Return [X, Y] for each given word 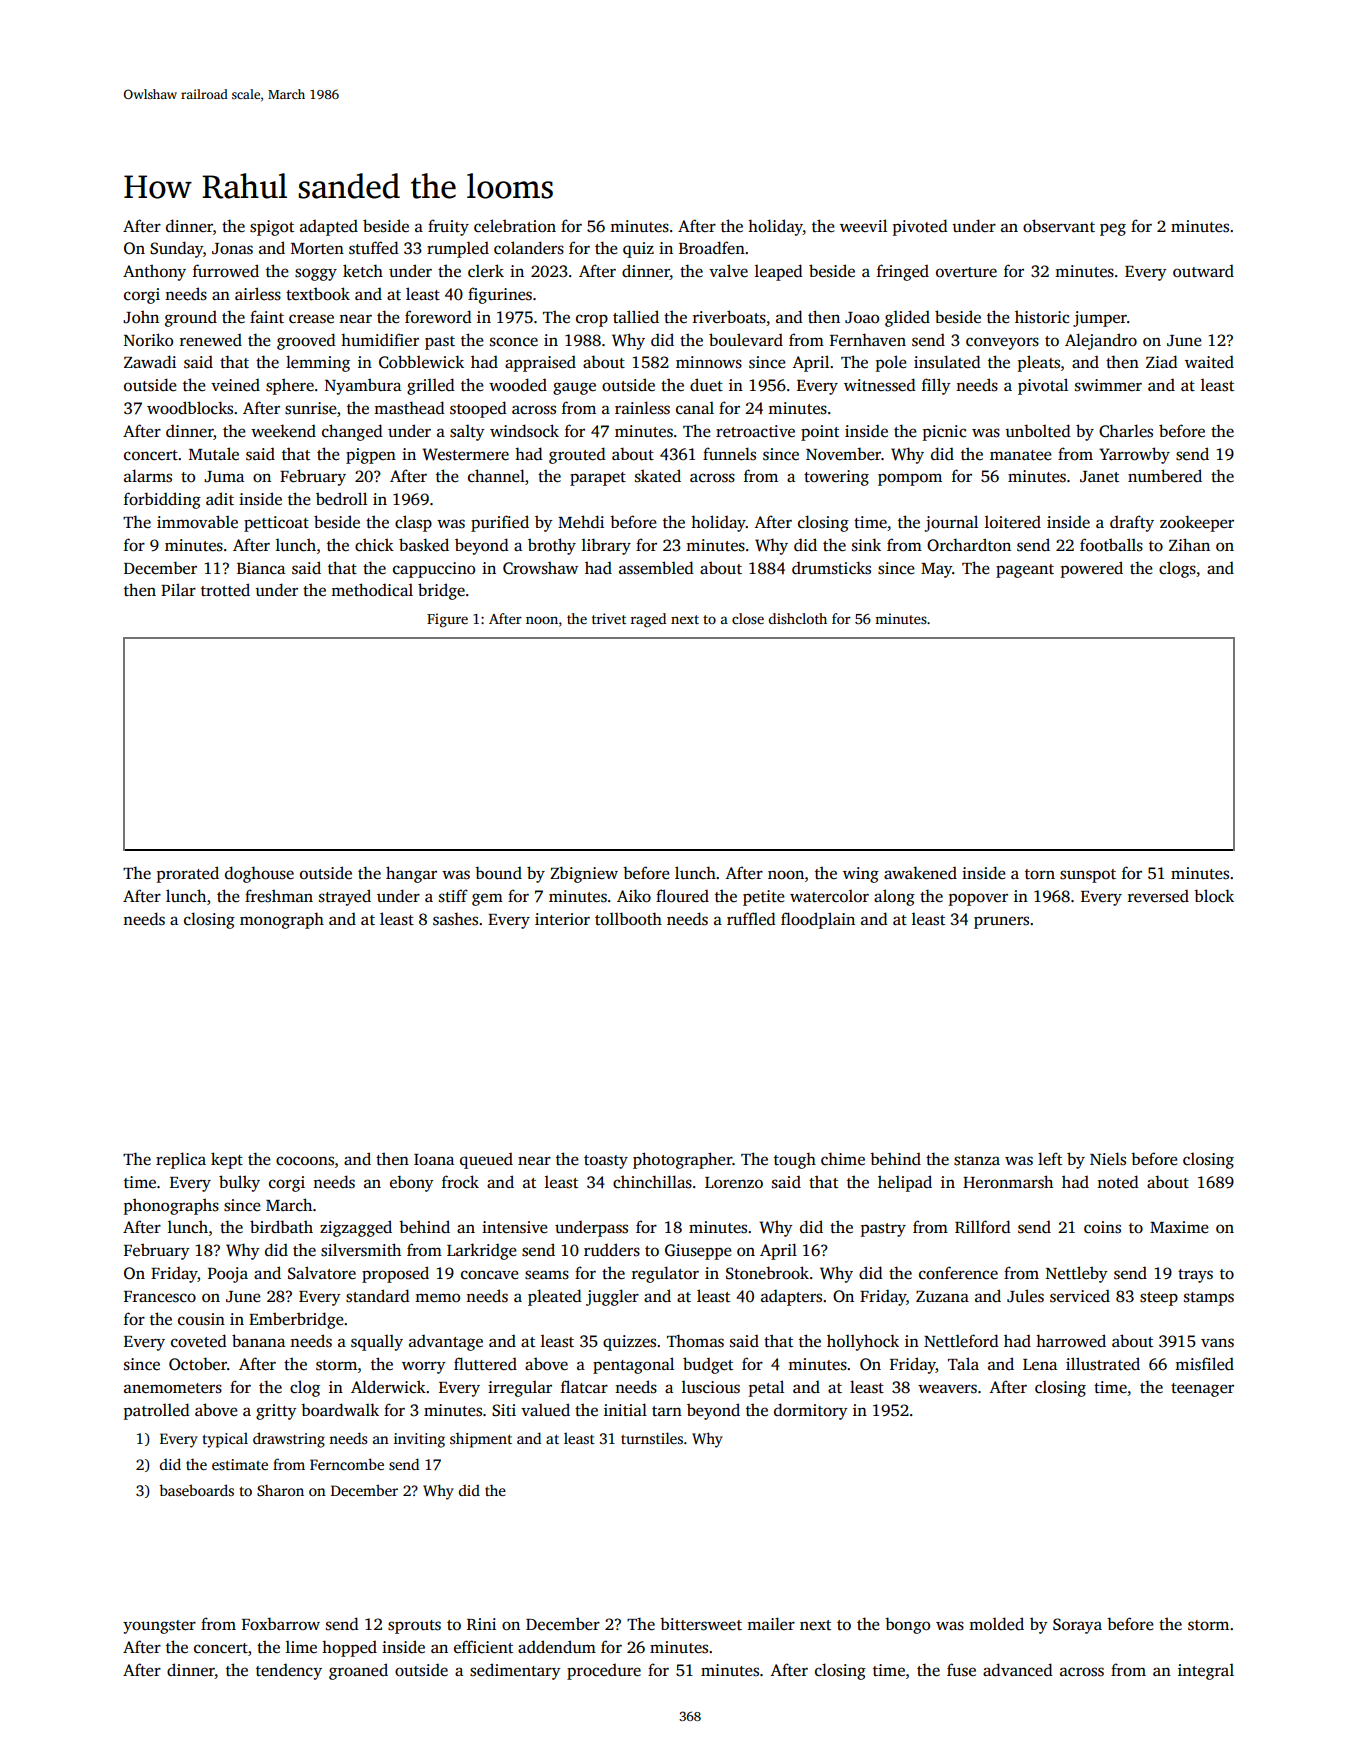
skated [658, 476]
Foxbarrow [281, 1624]
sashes [455, 919]
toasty [606, 1162]
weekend [283, 431]
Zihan [1189, 544]
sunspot [1088, 876]
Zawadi [150, 361]
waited [1209, 362]
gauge [574, 388]
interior [562, 919]
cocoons [305, 1161]
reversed [1158, 896]
